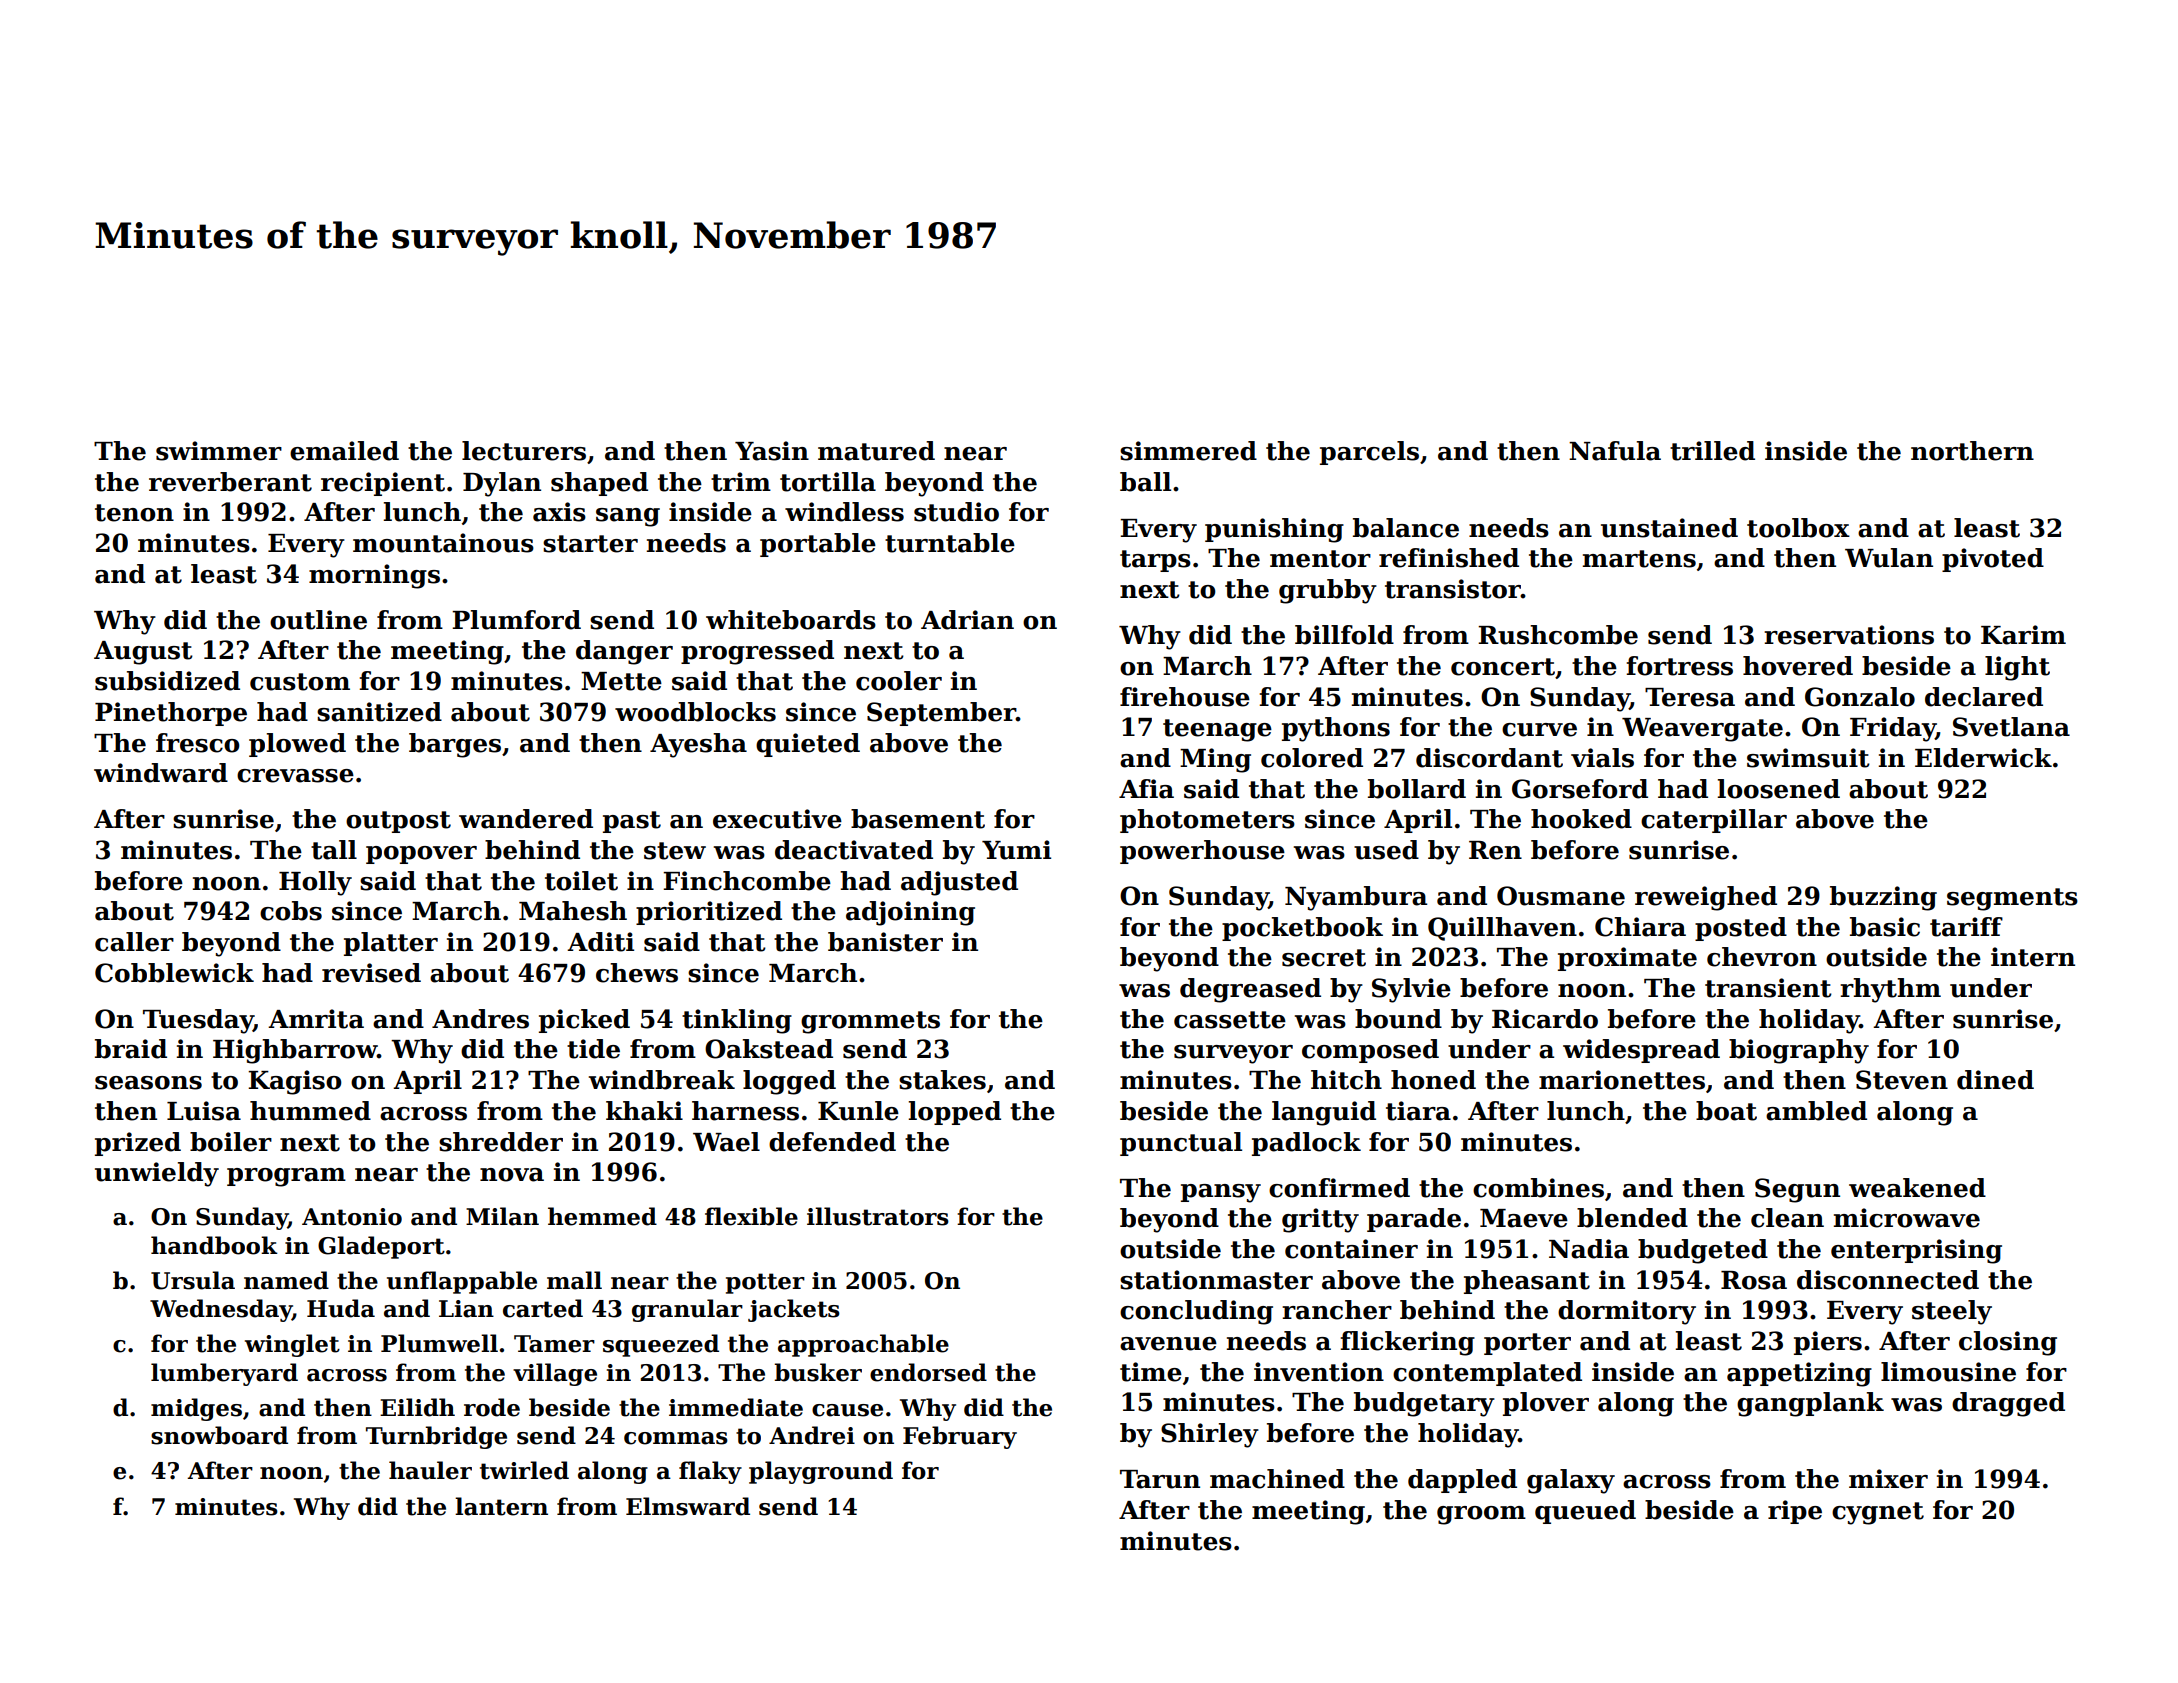 The height and width of the screenshot is (1683, 2178). I want to click on billfold, so click(1344, 635).
